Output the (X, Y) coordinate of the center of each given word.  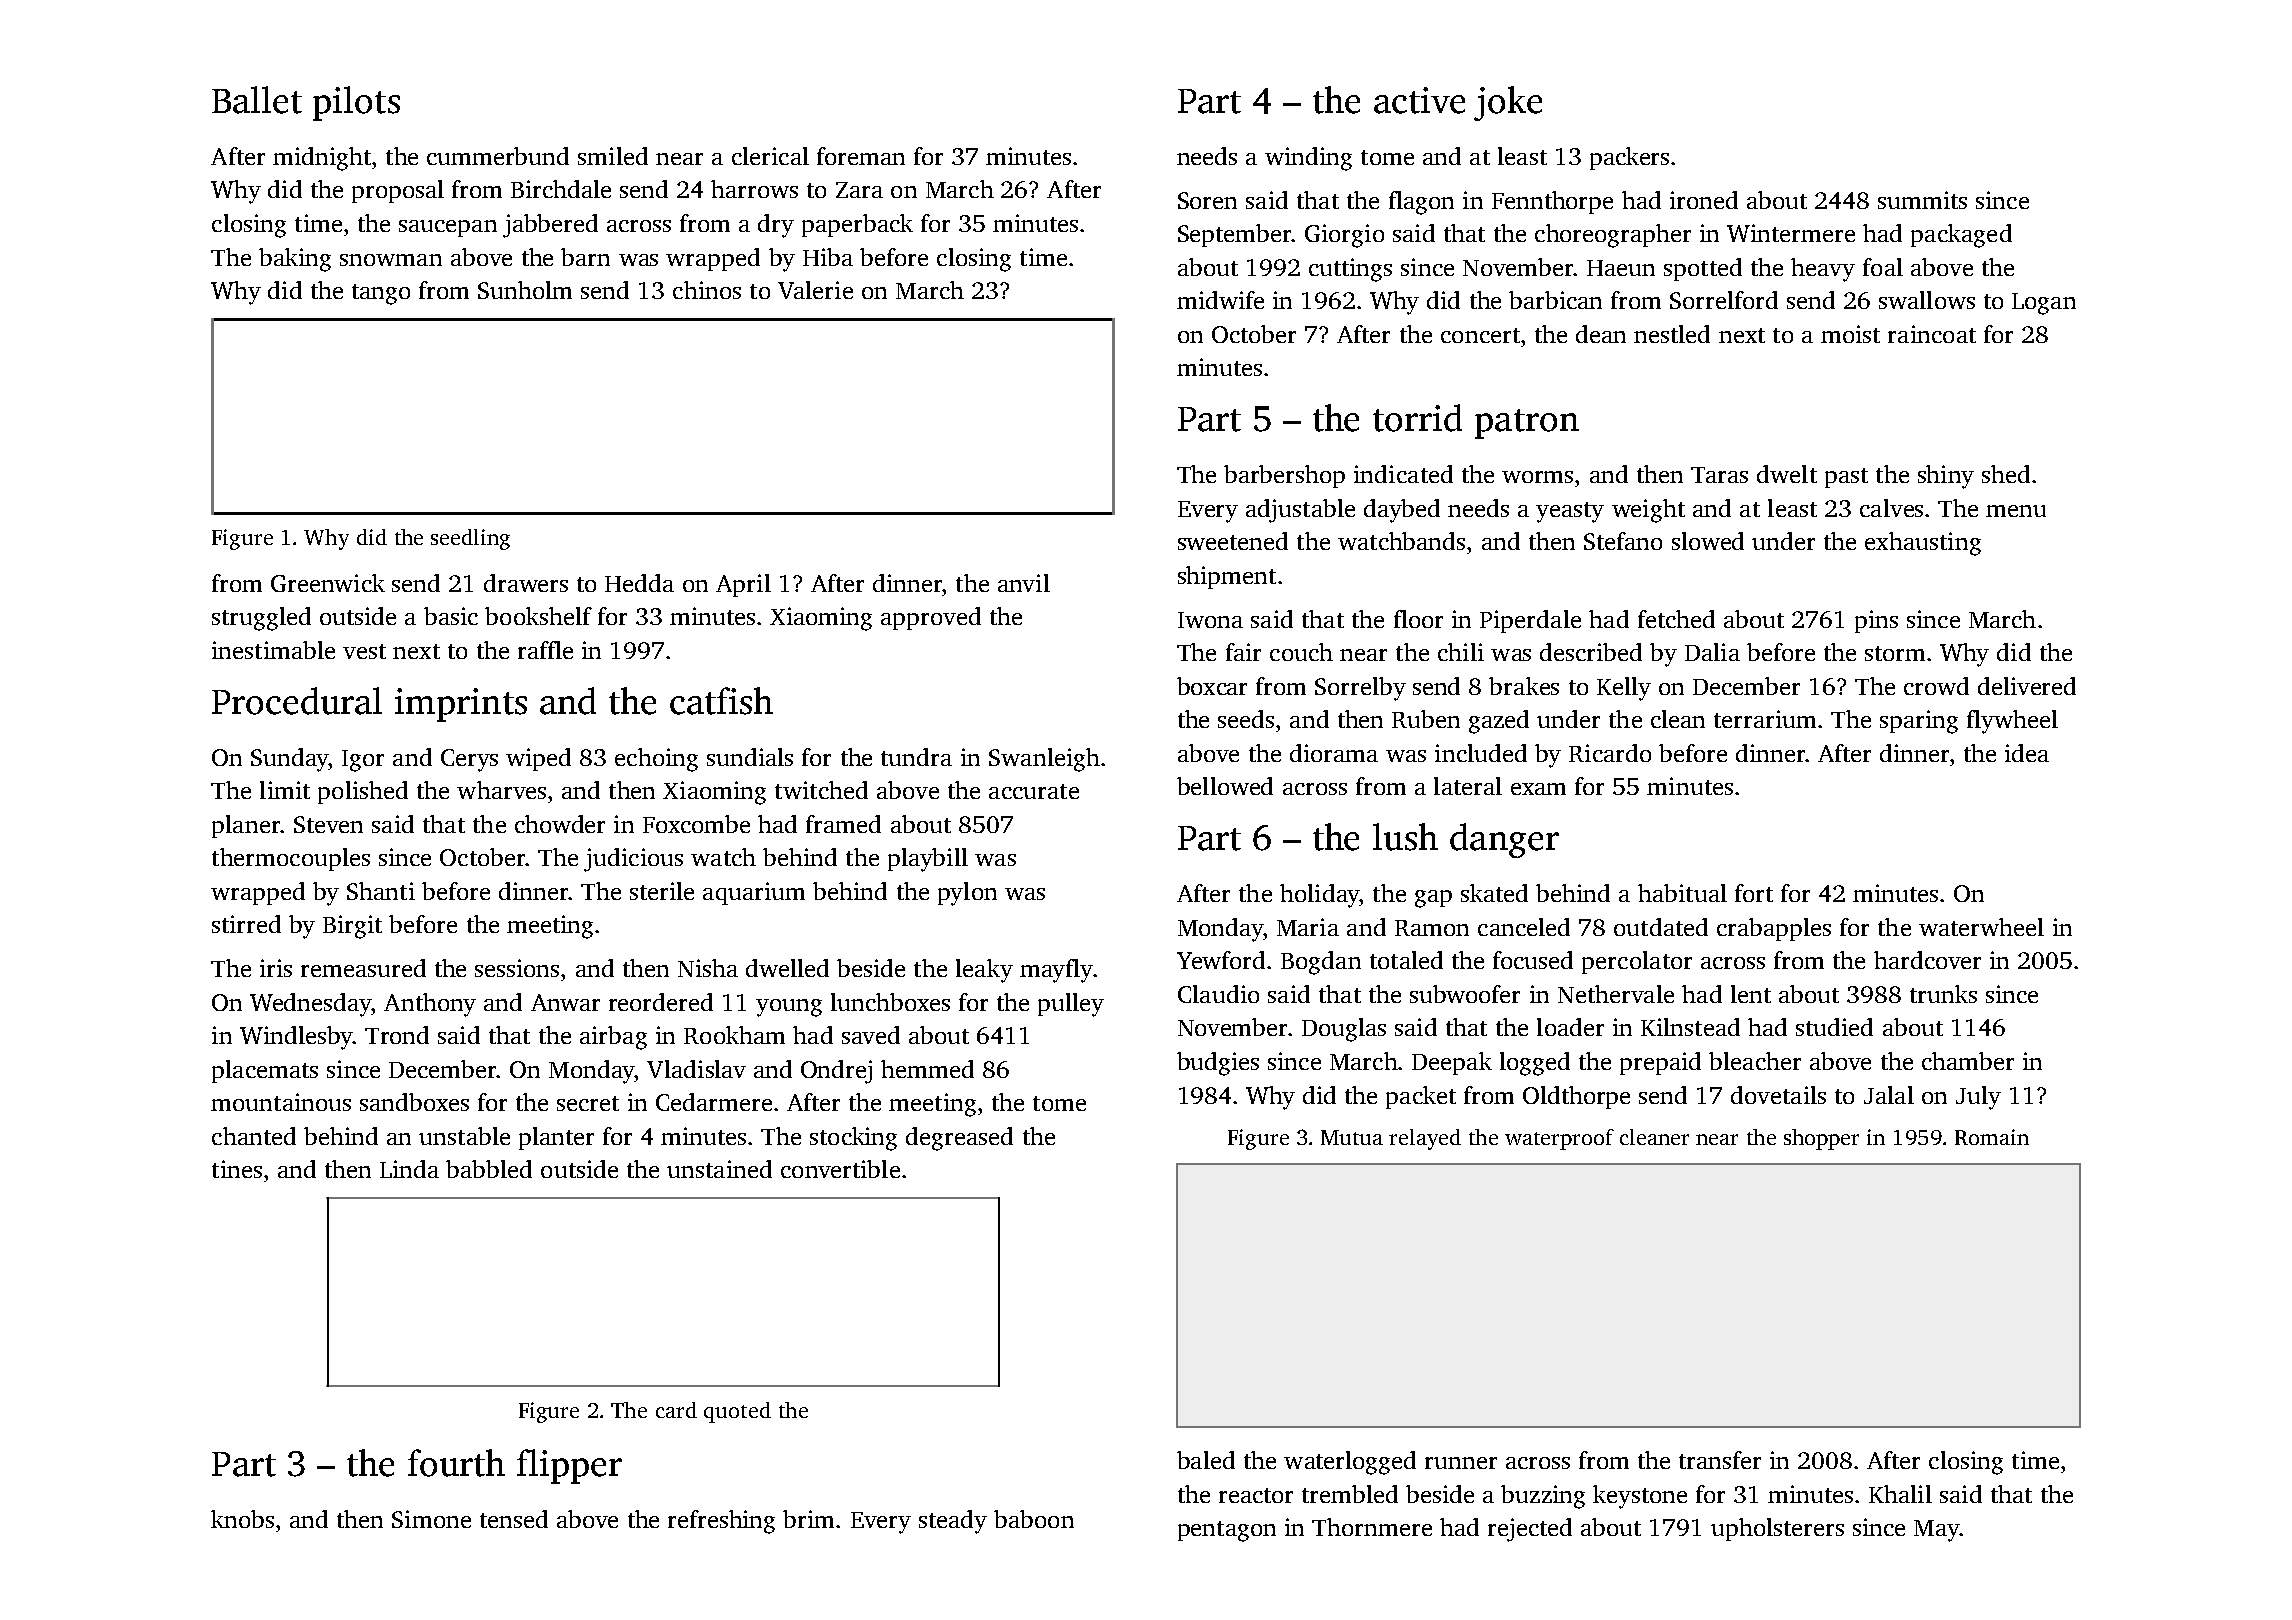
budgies (1218, 1064)
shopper (1821, 1139)
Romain (1992, 1137)
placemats (265, 1071)
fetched (1676, 619)
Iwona (1210, 620)
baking (295, 260)
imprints (461, 705)
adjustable (1300, 511)
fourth (456, 1463)
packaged (1961, 236)
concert (1480, 335)
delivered (2027, 686)
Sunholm (525, 290)
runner (1461, 1463)
